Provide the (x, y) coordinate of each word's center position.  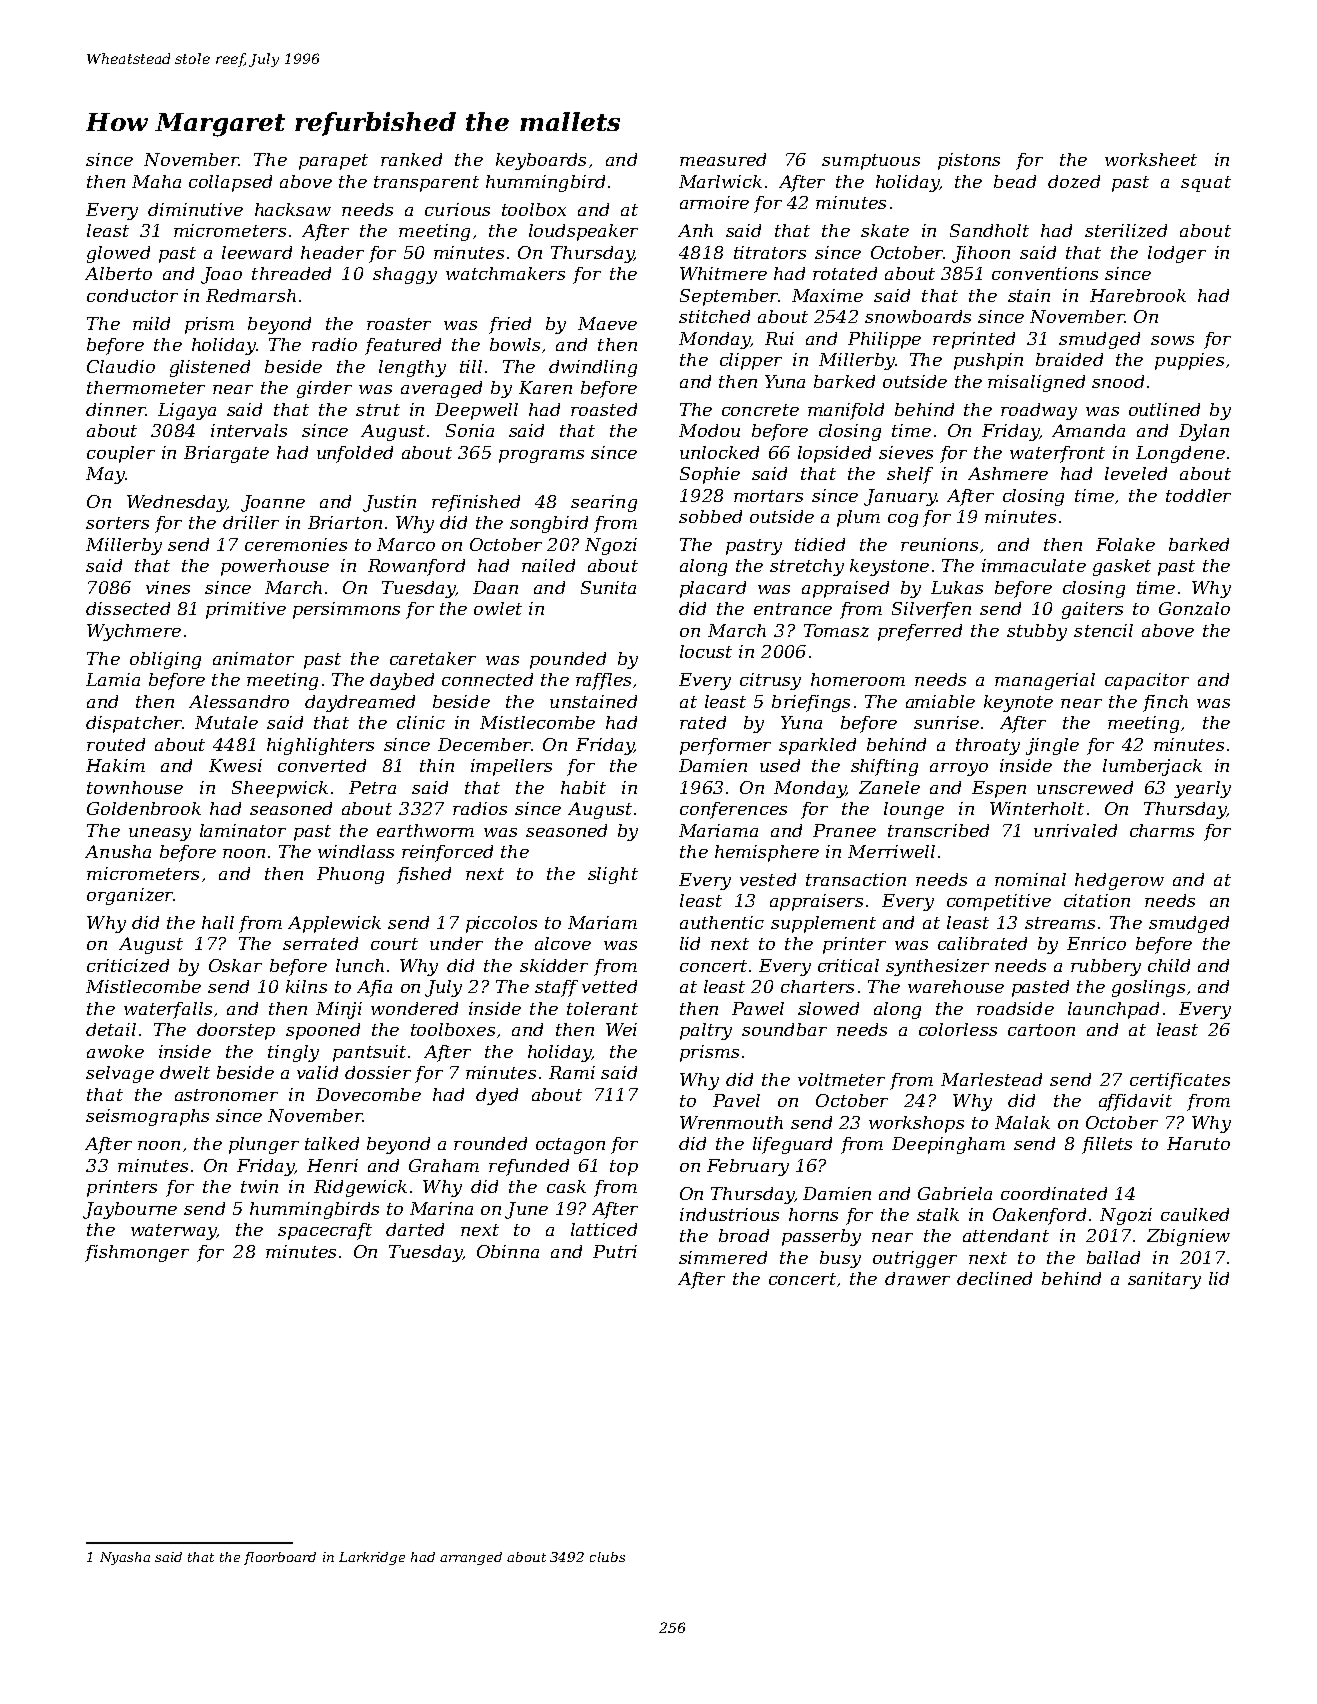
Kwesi (235, 765)
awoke (115, 1051)
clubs (607, 1557)
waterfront (1057, 454)
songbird (549, 524)
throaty (988, 746)
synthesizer (937, 967)
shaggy (405, 275)
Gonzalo (1194, 608)
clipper (751, 361)
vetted (609, 986)
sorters (117, 523)
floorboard (280, 1558)
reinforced (447, 853)
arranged (471, 1558)
